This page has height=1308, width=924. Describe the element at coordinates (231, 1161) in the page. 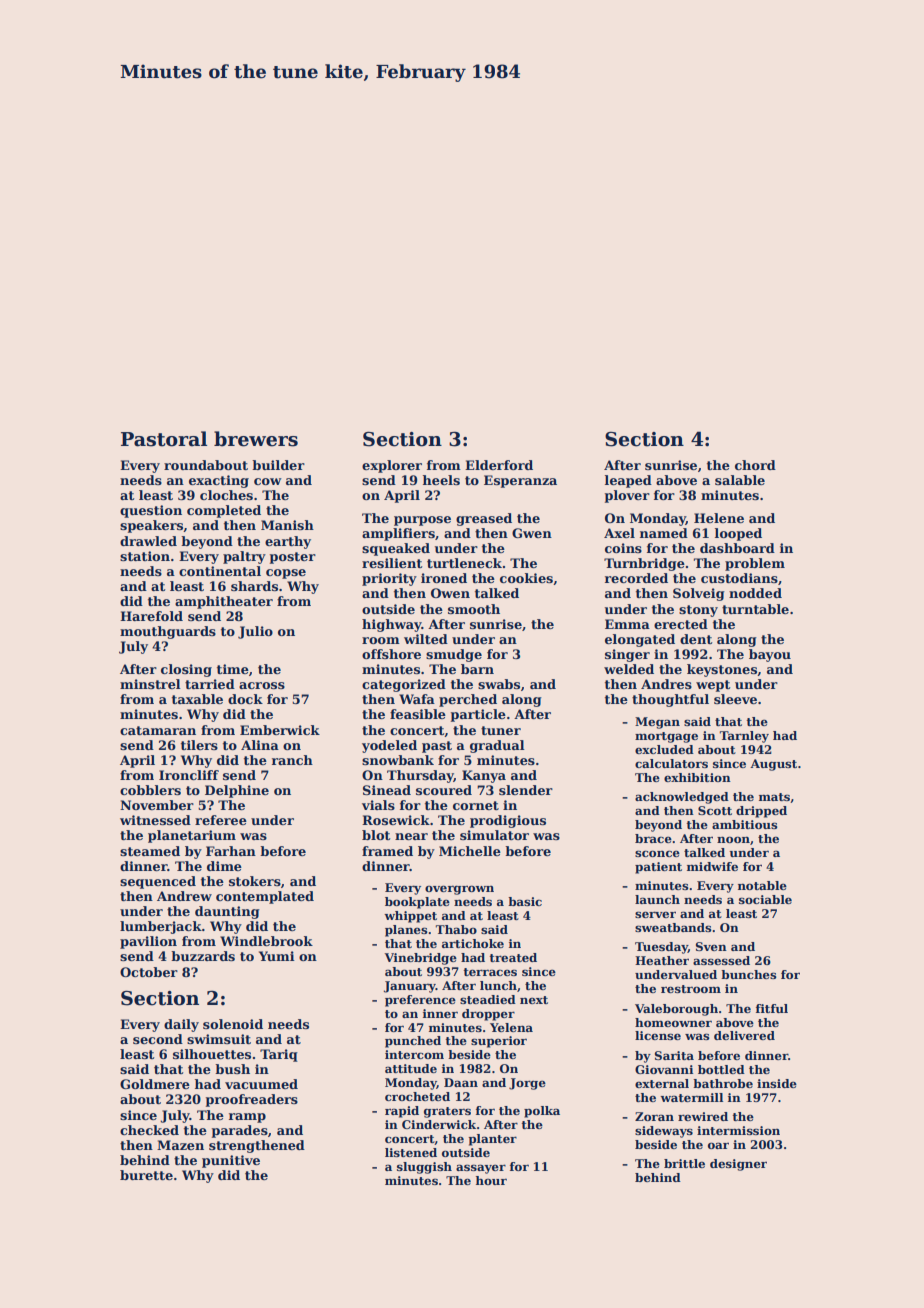

I see `punitive` at that location.
